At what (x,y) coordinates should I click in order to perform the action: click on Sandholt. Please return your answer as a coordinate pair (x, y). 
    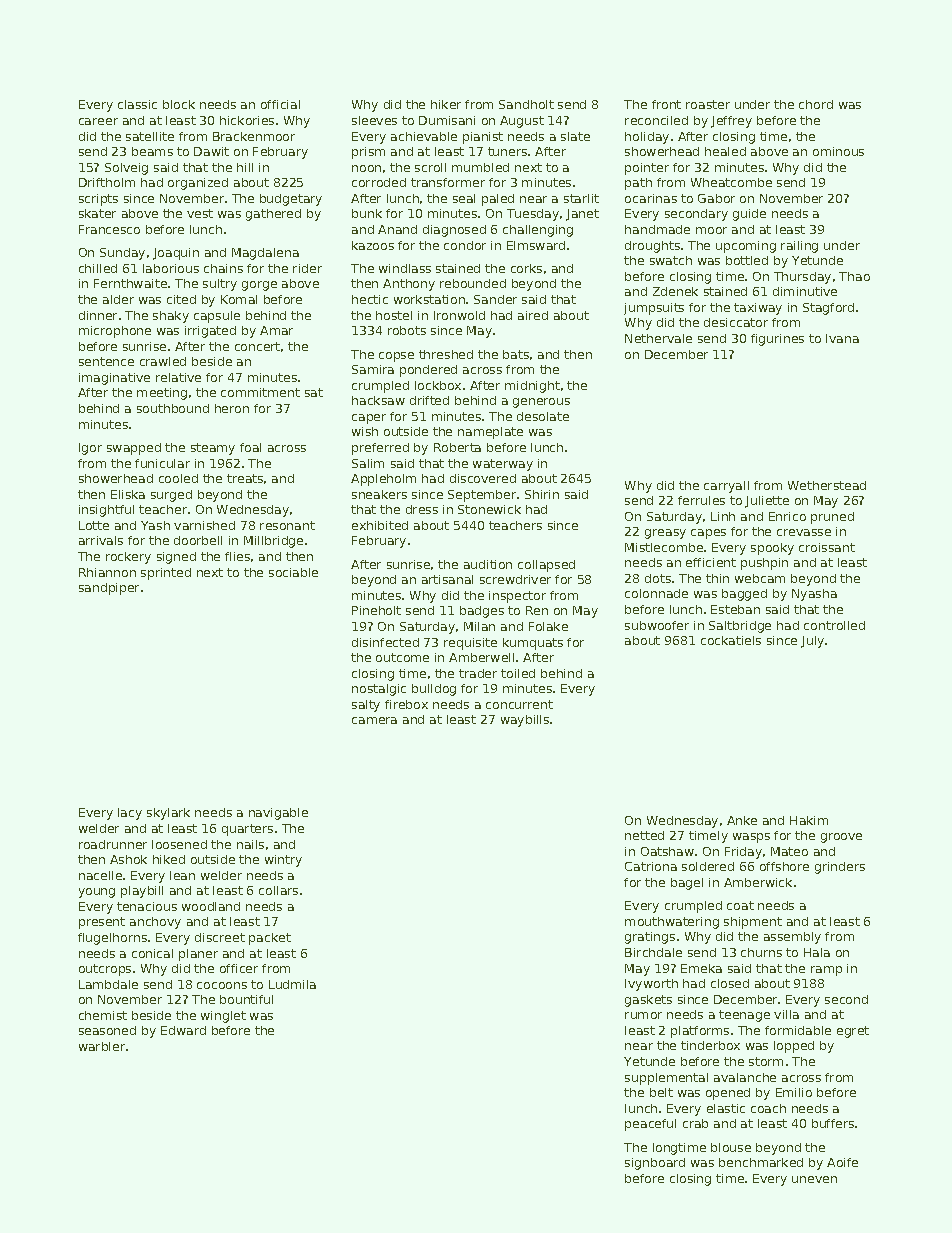
    Looking at the image, I should click on (526, 104).
